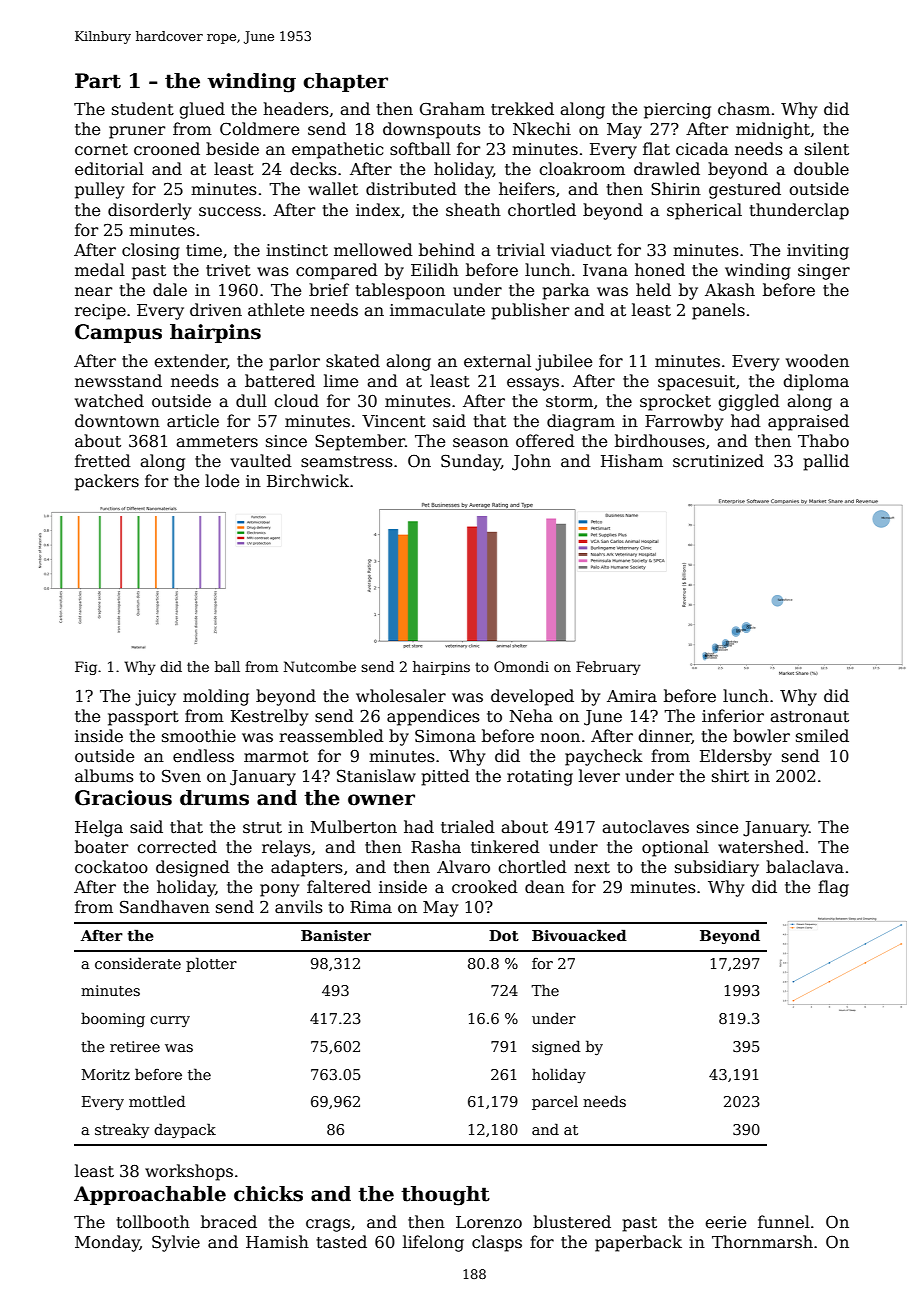 Image resolution: width=924 pixels, height=1308 pixels. Describe the element at coordinates (745, 190) in the page. I see `gestured` at that location.
